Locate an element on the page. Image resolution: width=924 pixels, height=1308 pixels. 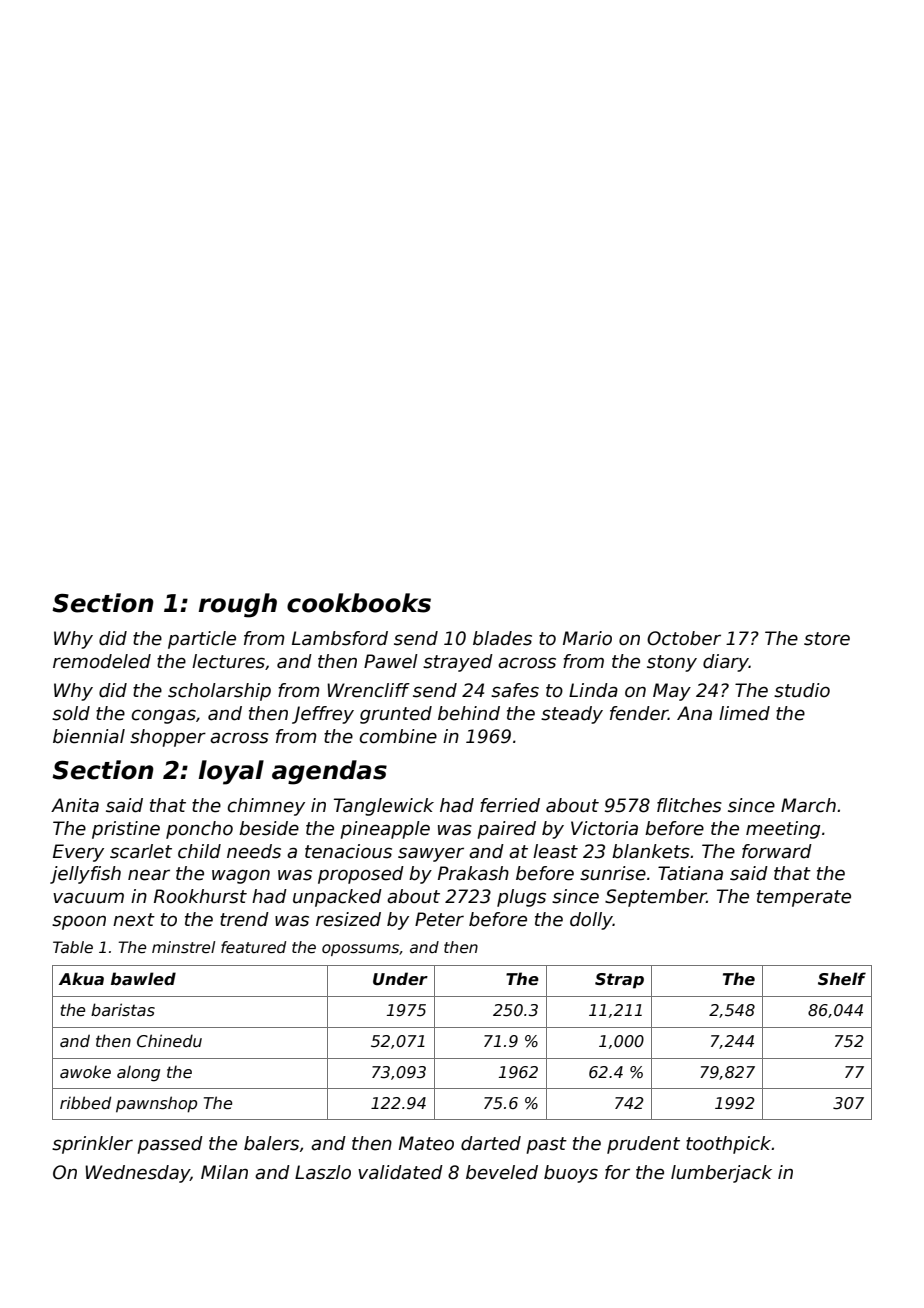
Rookhurst is located at coordinates (200, 896).
